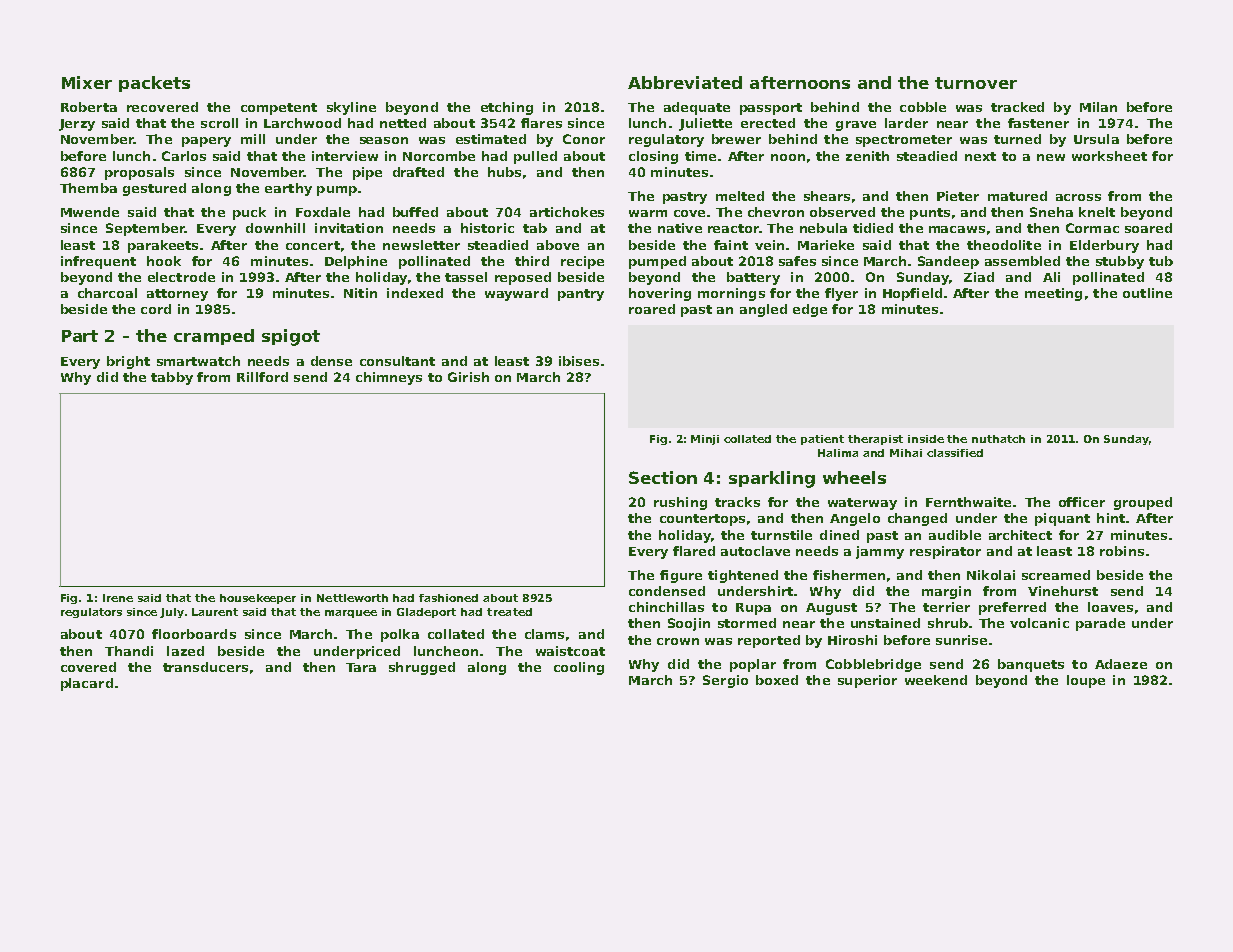 This image has width=1233, height=952. Describe the element at coordinates (579, 361) in the image. I see `ibises` at that location.
